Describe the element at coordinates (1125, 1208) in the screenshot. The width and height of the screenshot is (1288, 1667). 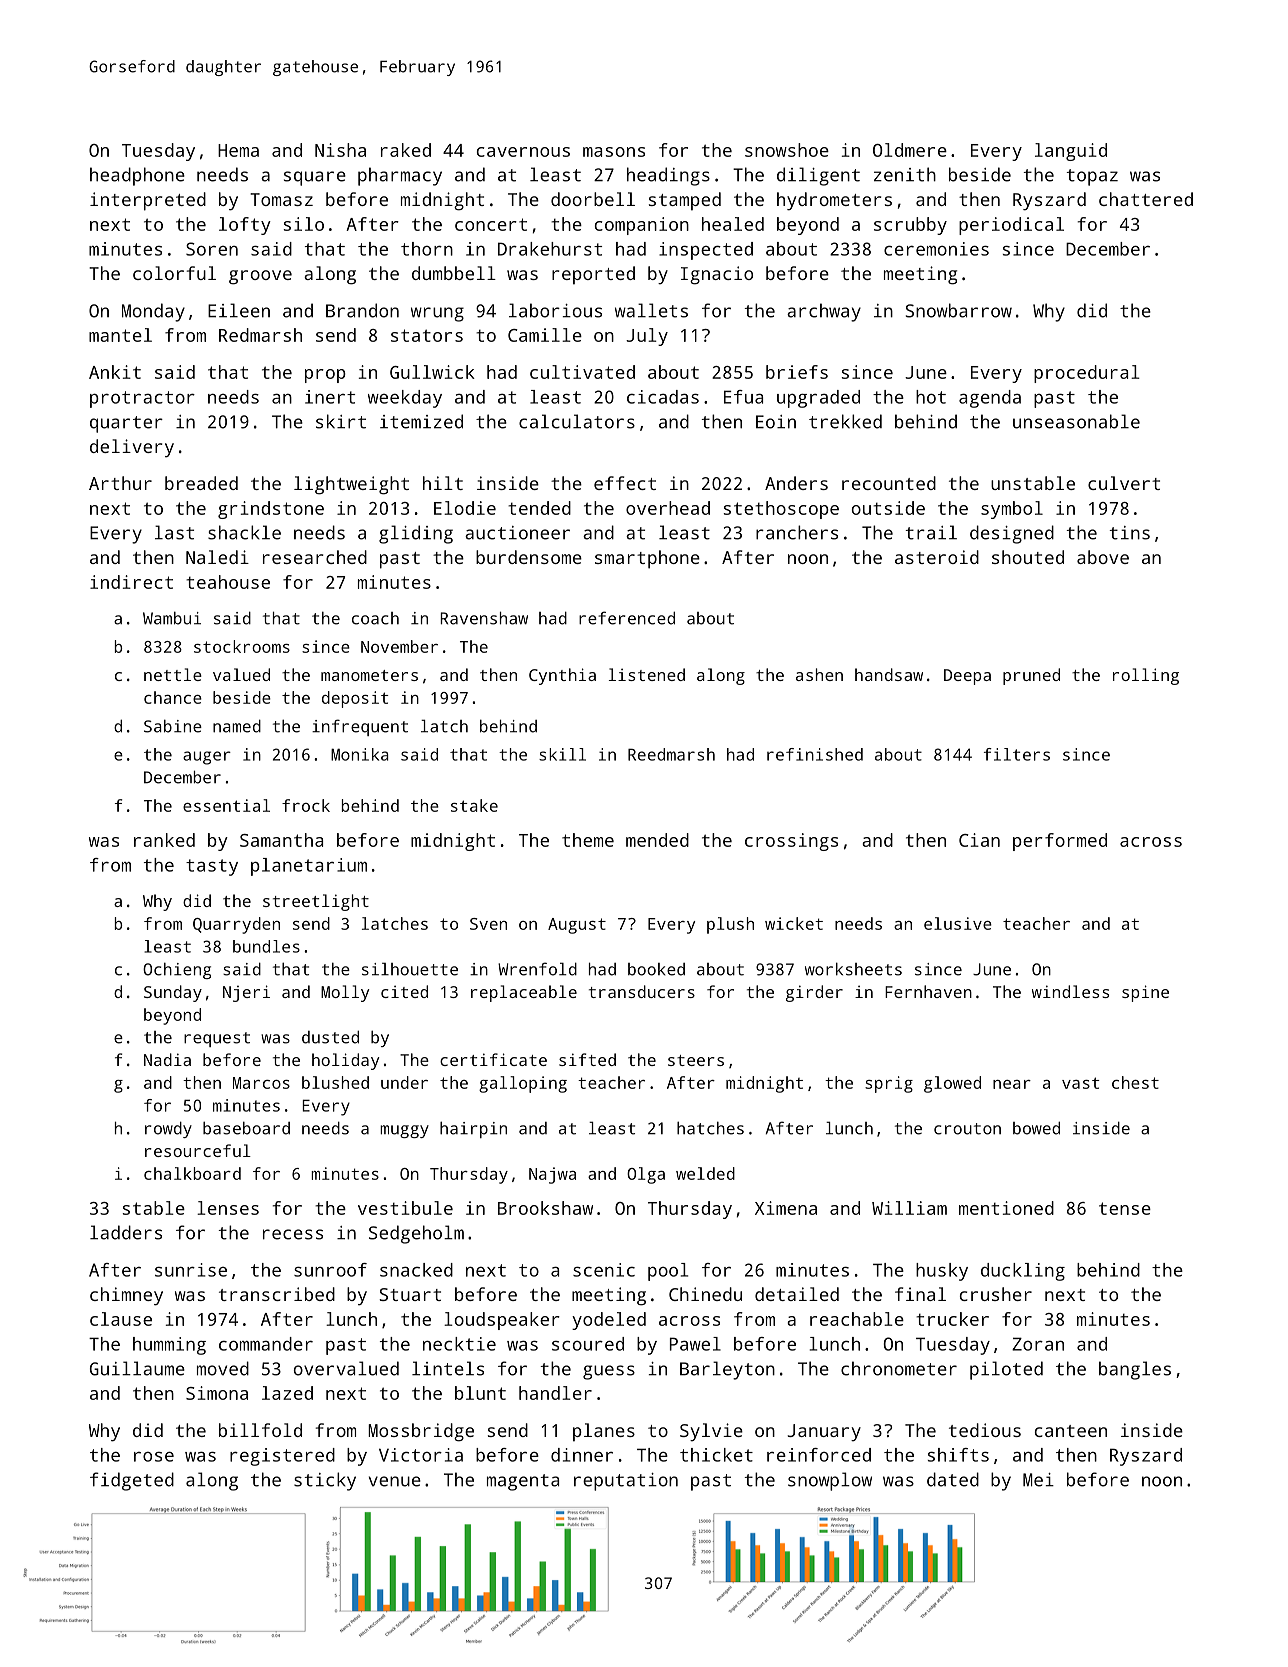
I see `tense` at that location.
